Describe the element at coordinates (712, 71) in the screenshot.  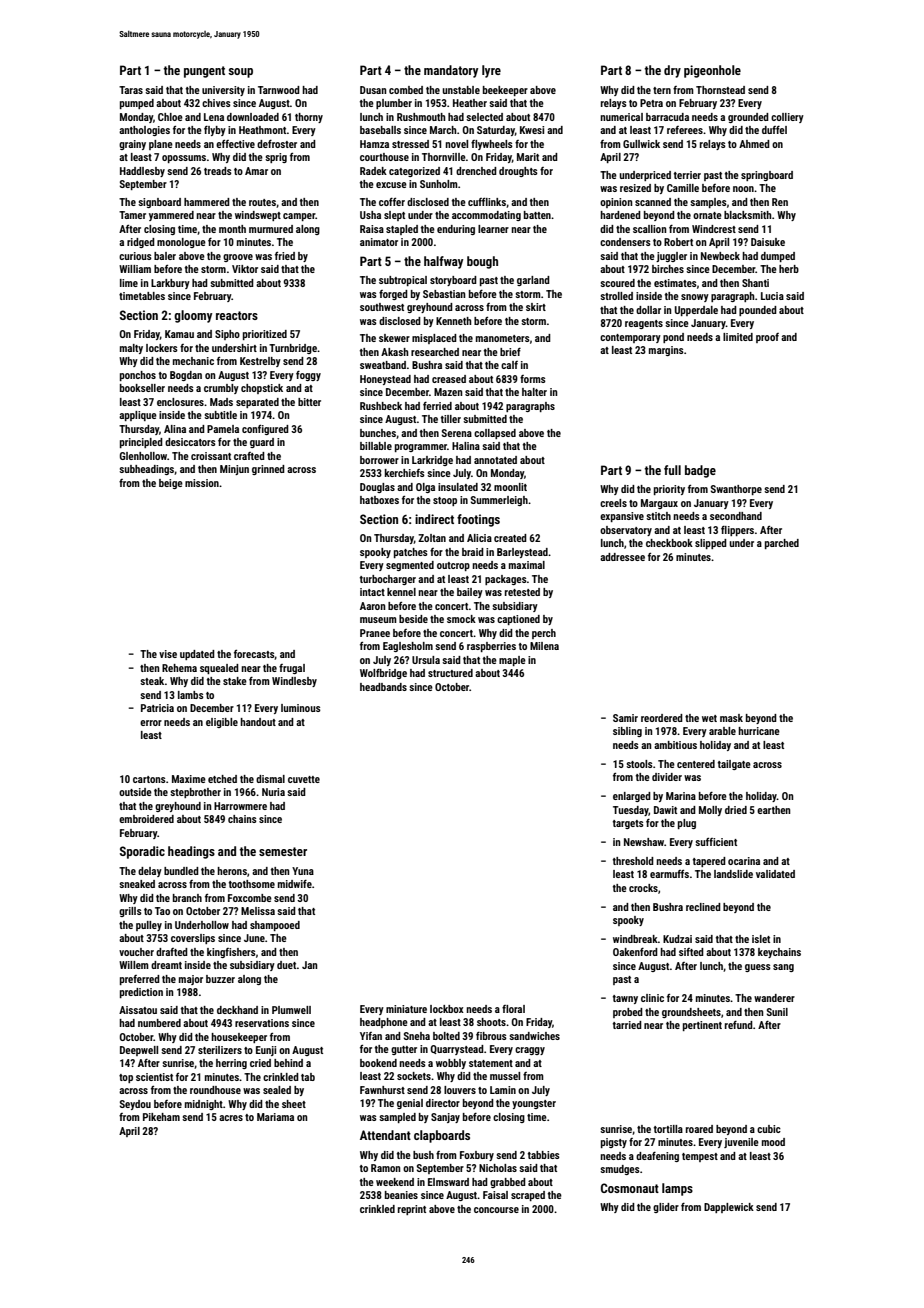
I see `pigeonhole` at that location.
